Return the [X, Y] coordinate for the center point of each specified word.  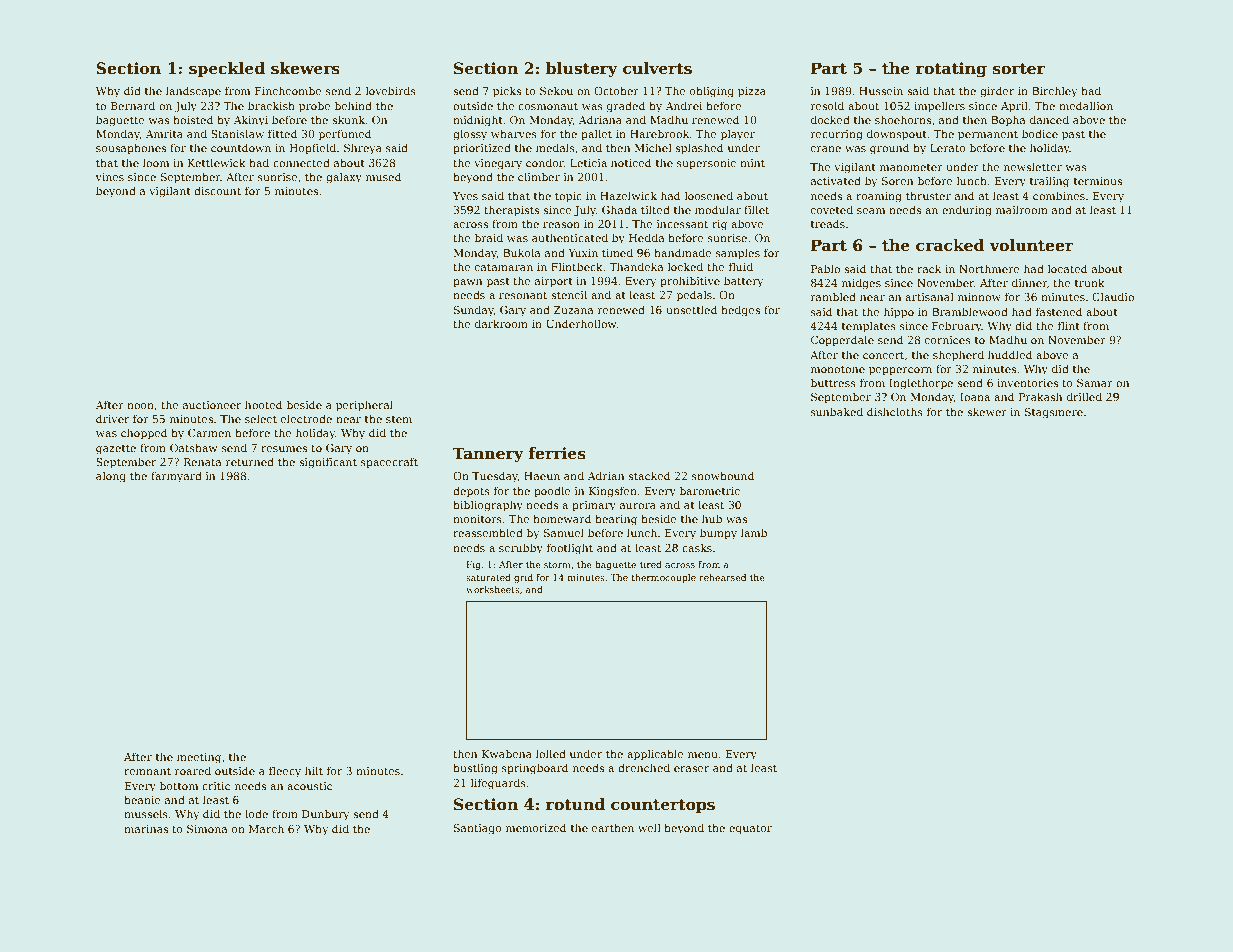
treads [828, 223]
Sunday [474, 311]
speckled [227, 69]
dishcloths [895, 411]
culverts [657, 68]
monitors [477, 519]
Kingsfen [613, 492]
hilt [314, 770]
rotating [951, 70]
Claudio [1113, 296]
